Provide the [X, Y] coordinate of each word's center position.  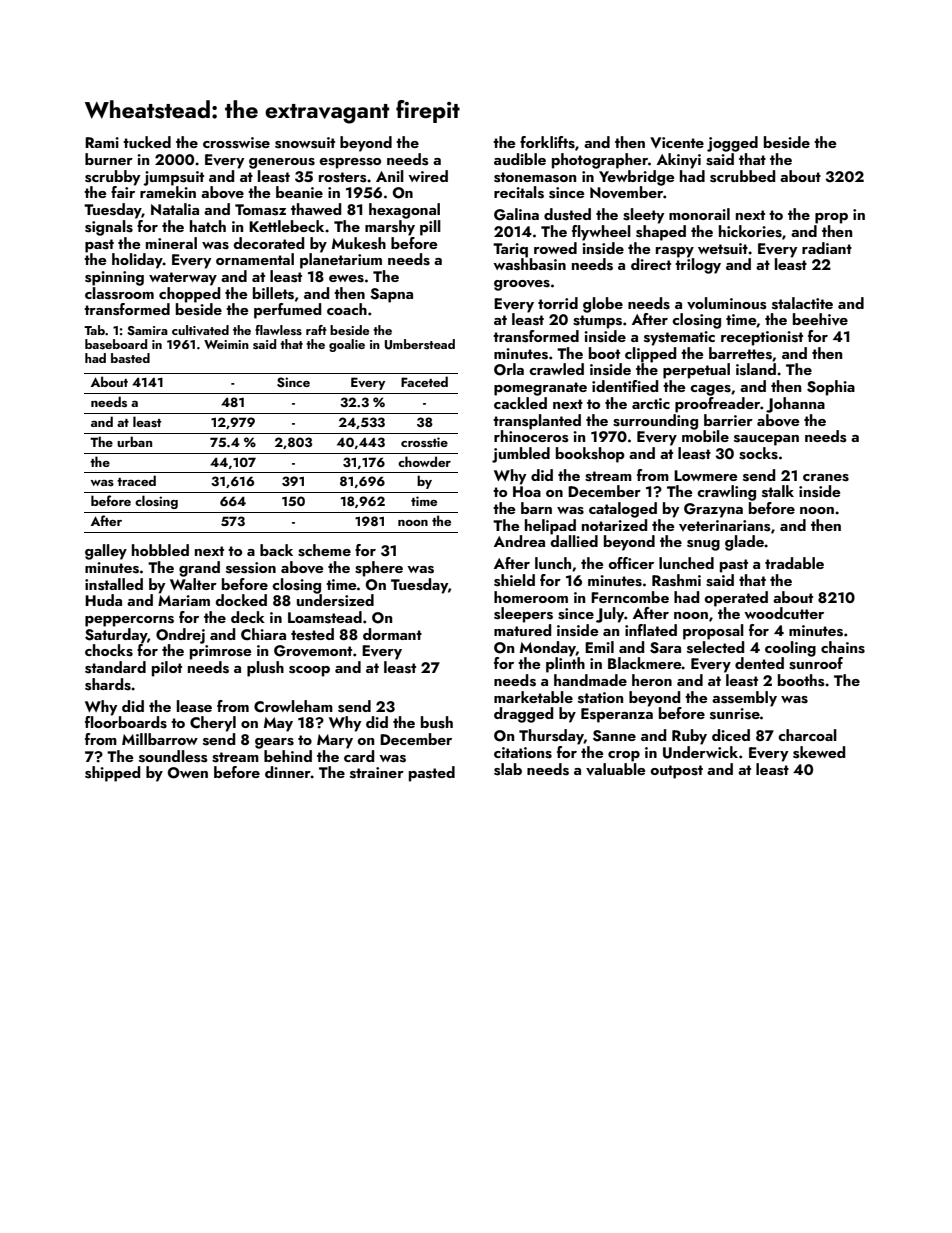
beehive [820, 319]
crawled [556, 369]
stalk [778, 491]
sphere [379, 569]
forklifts [547, 142]
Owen [188, 773]
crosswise [236, 143]
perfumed [288, 311]
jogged [732, 144]
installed [114, 584]
